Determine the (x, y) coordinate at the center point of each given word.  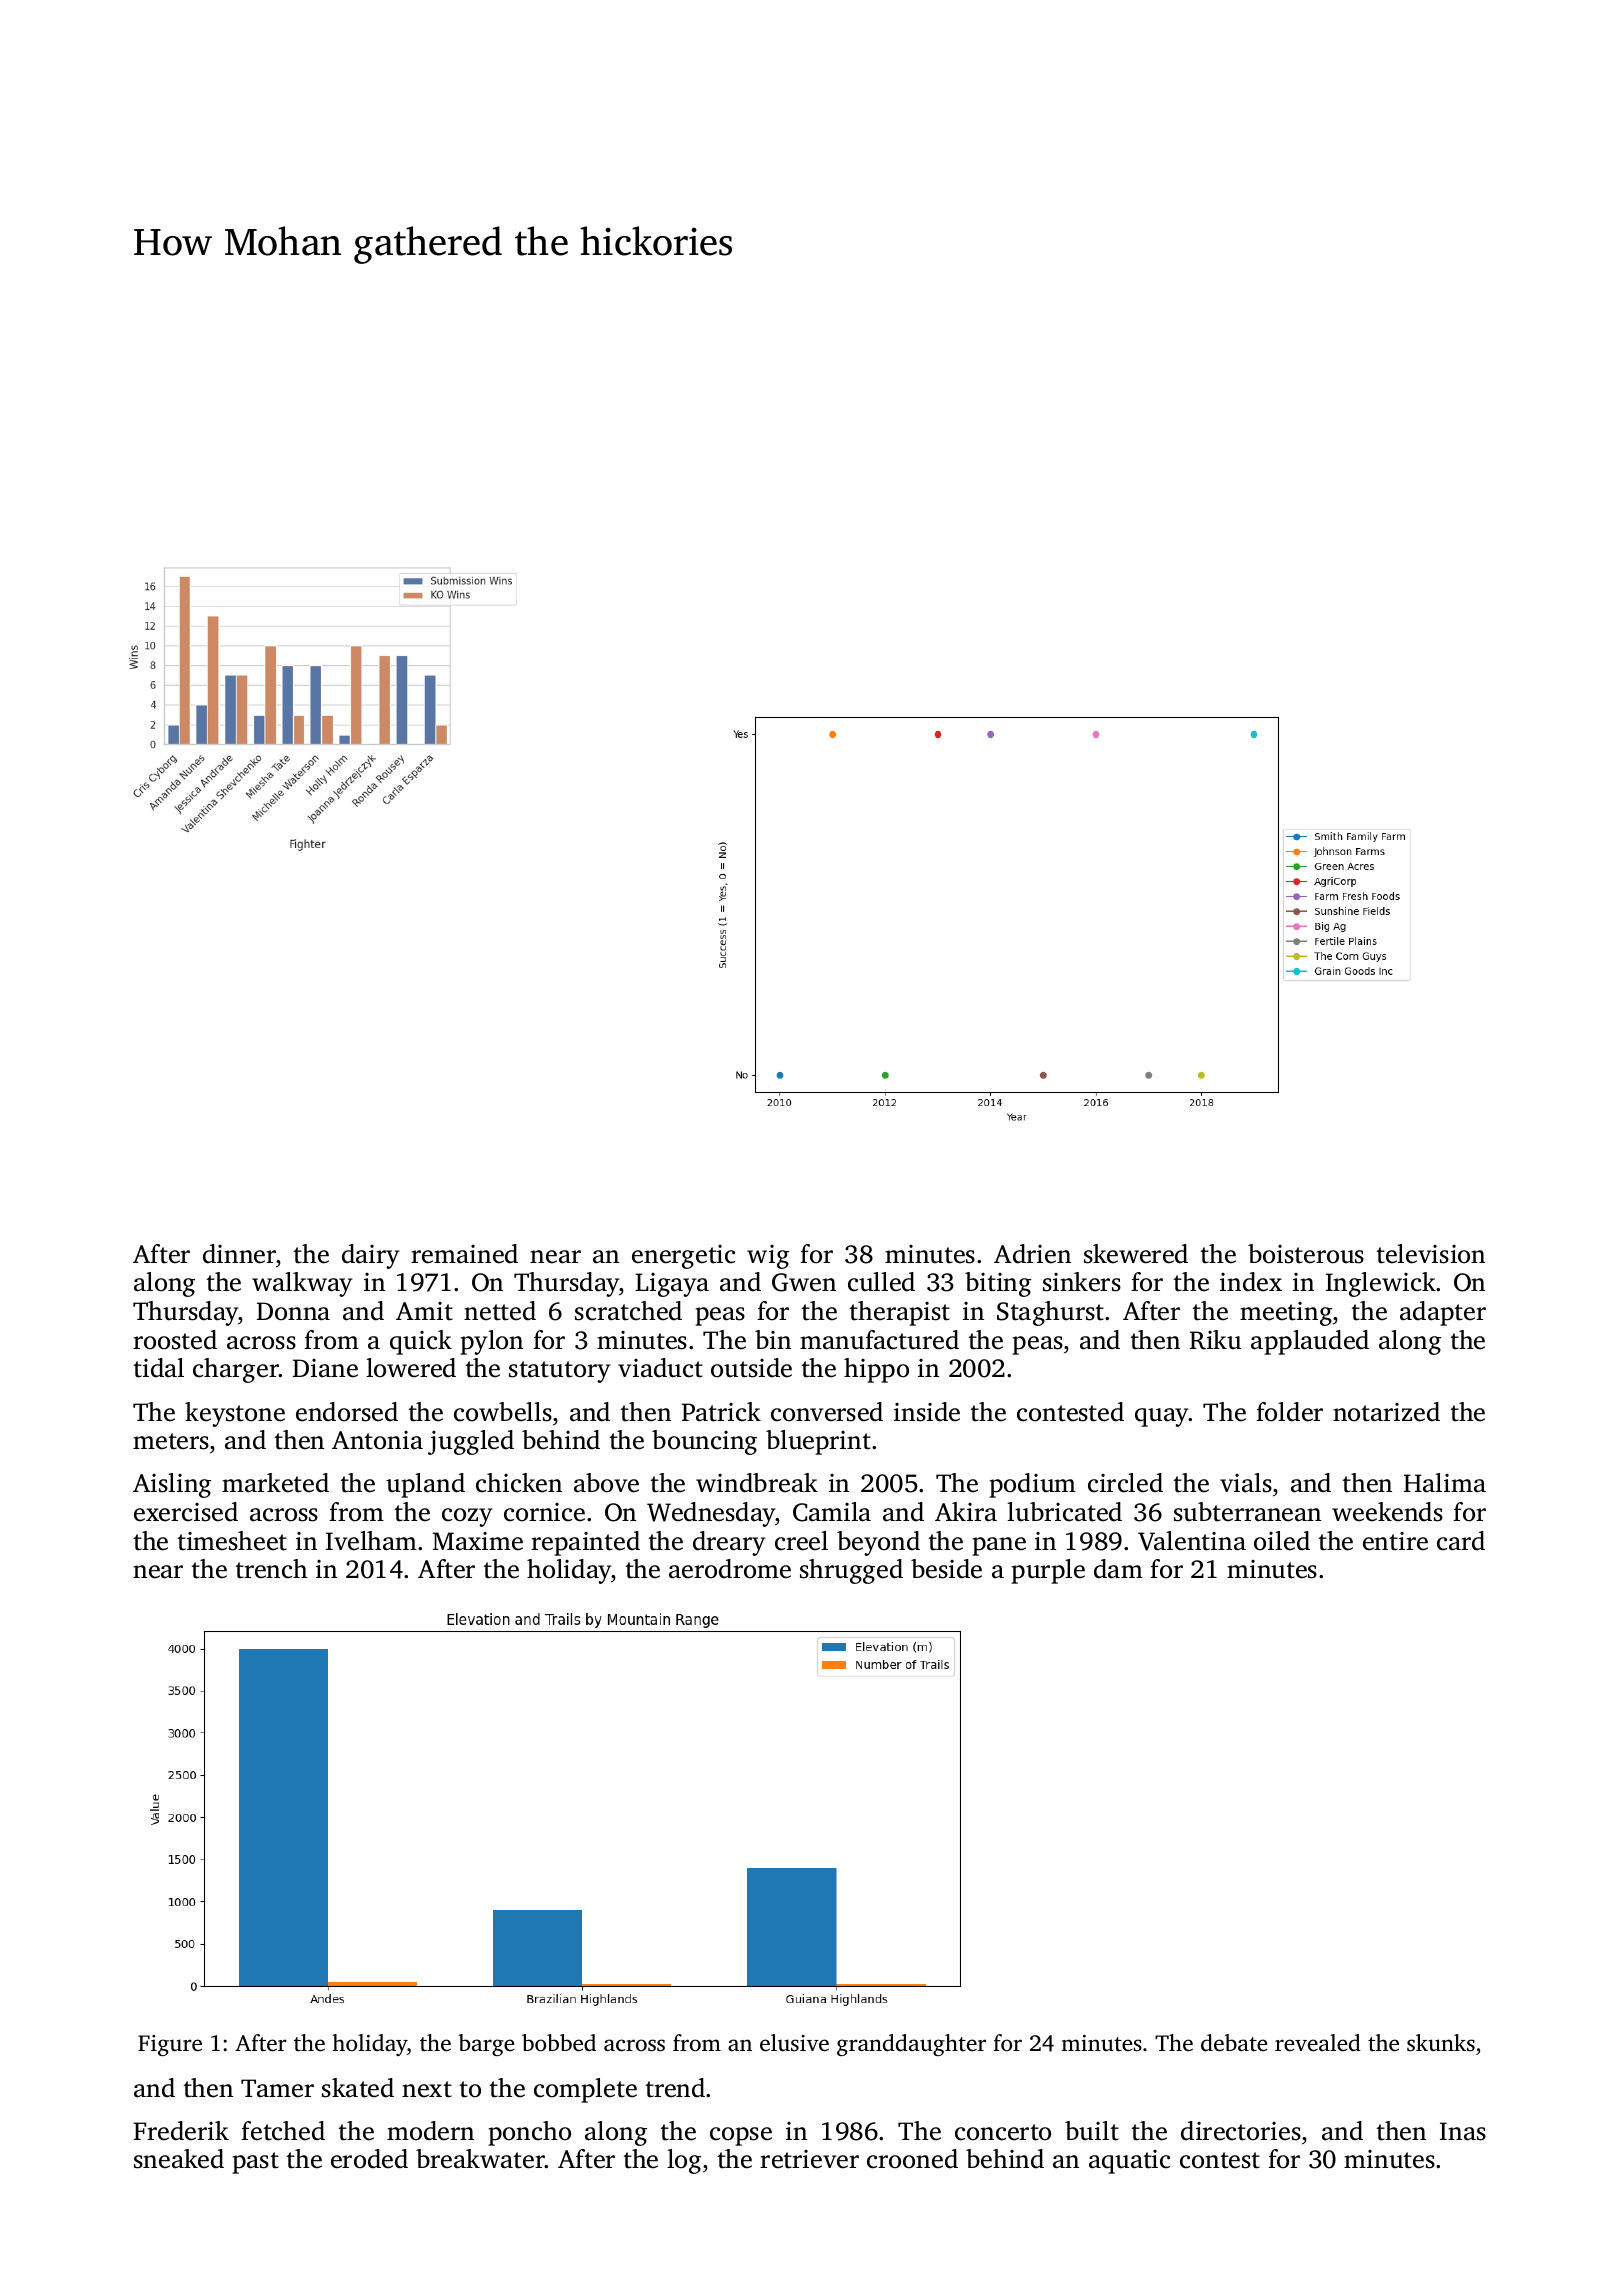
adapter (1443, 1313)
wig (768, 1257)
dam (1118, 1569)
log (684, 2161)
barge (486, 2045)
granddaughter (911, 2045)
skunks (1441, 2043)
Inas (1463, 2131)
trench (272, 1569)
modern (430, 2131)
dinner (239, 1254)
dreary (729, 1543)
